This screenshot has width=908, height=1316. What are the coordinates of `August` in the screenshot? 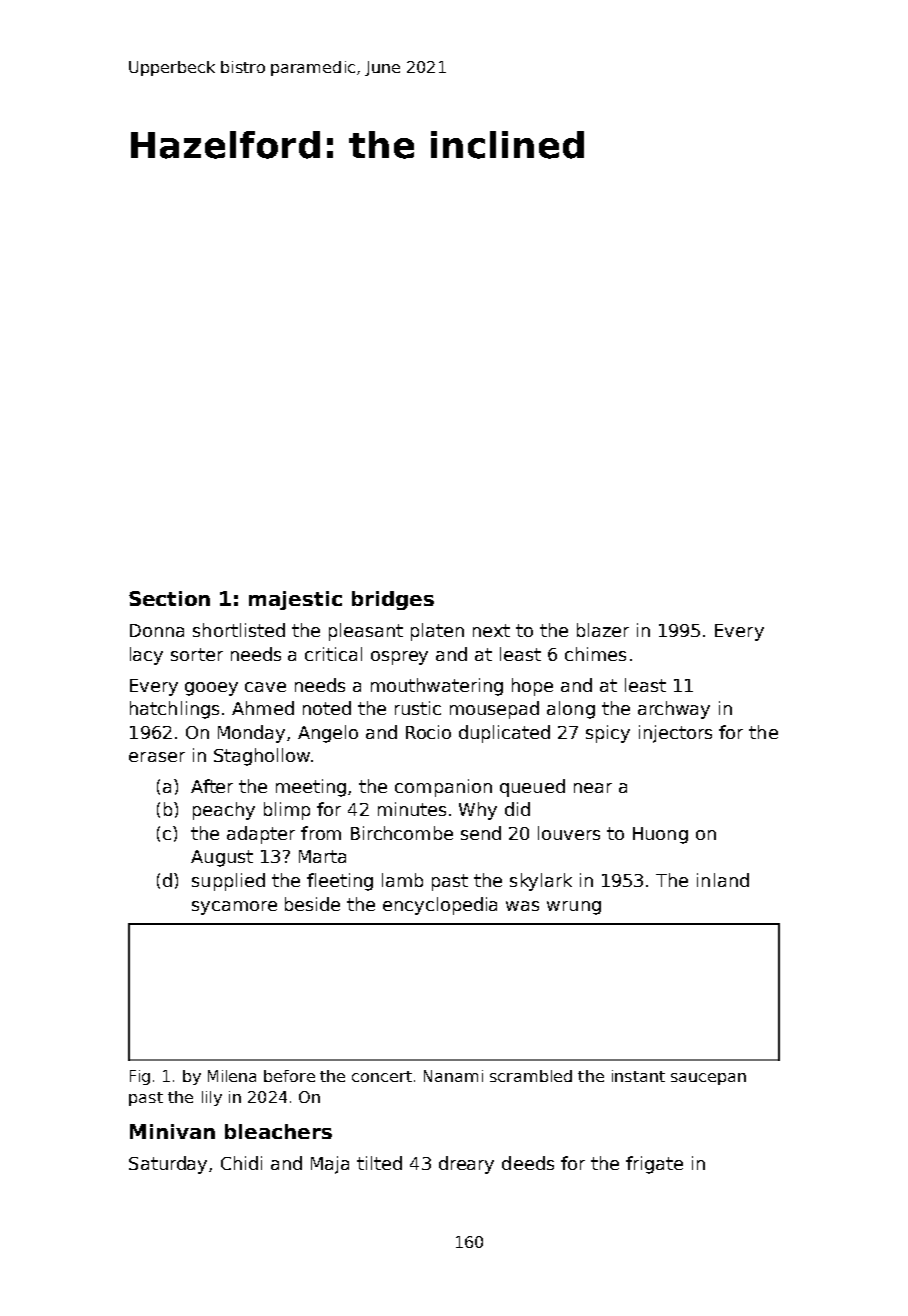 It's located at (222, 858).
